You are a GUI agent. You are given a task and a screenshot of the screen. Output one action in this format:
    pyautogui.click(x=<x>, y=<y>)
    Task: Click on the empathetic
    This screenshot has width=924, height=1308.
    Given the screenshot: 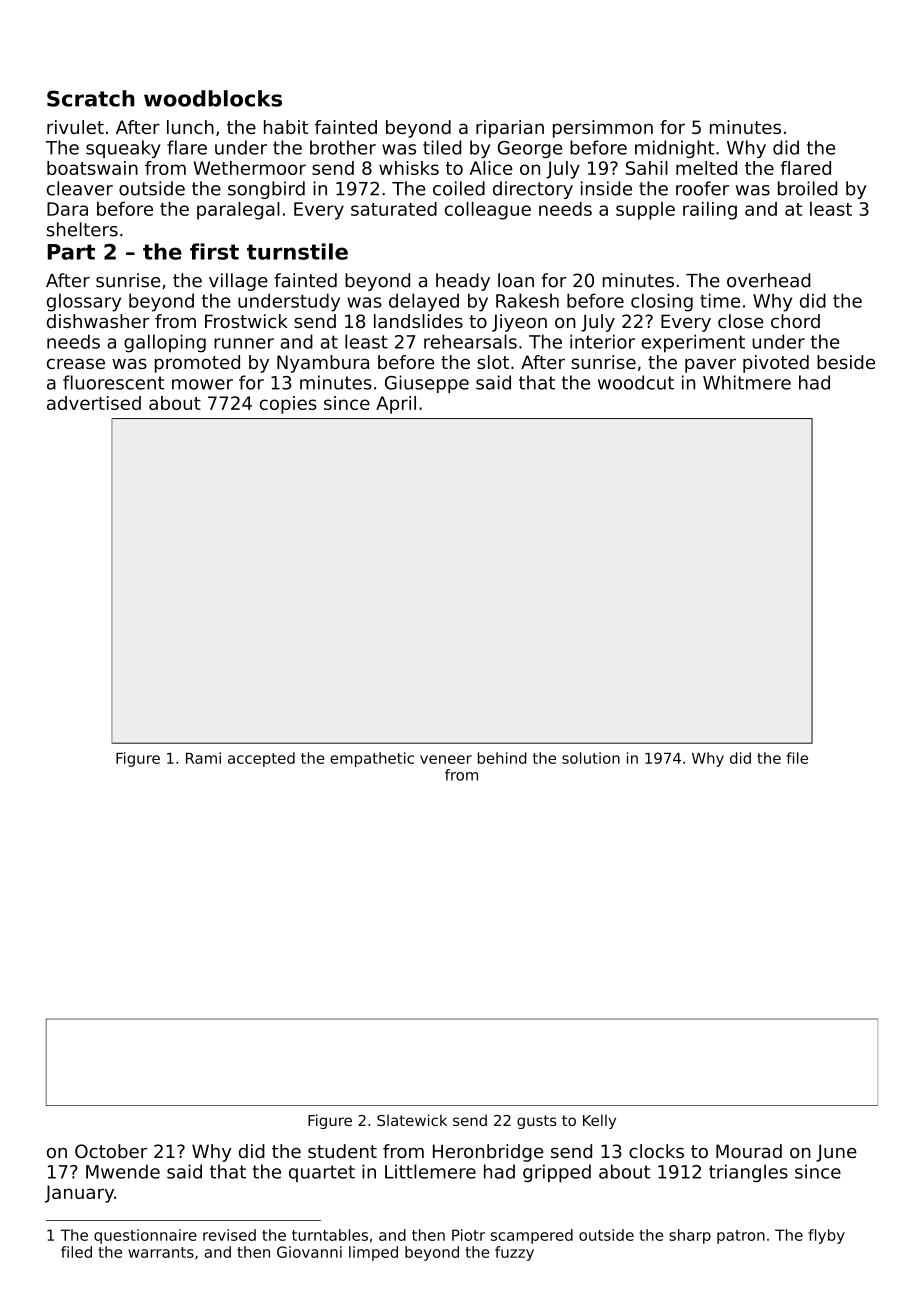 What is the action you would take?
    pyautogui.click(x=372, y=759)
